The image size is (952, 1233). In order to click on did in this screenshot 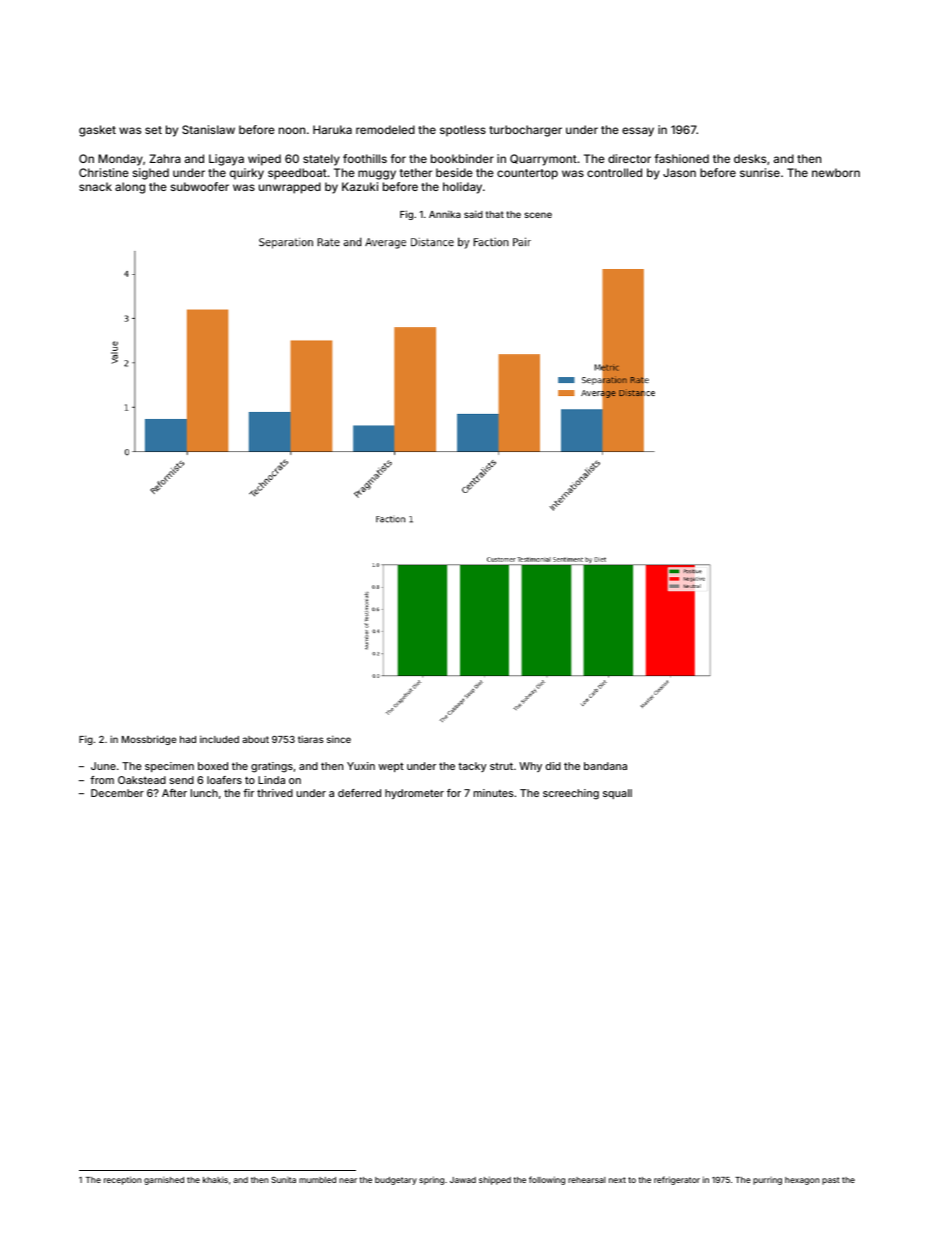, I will do `click(553, 766)`.
